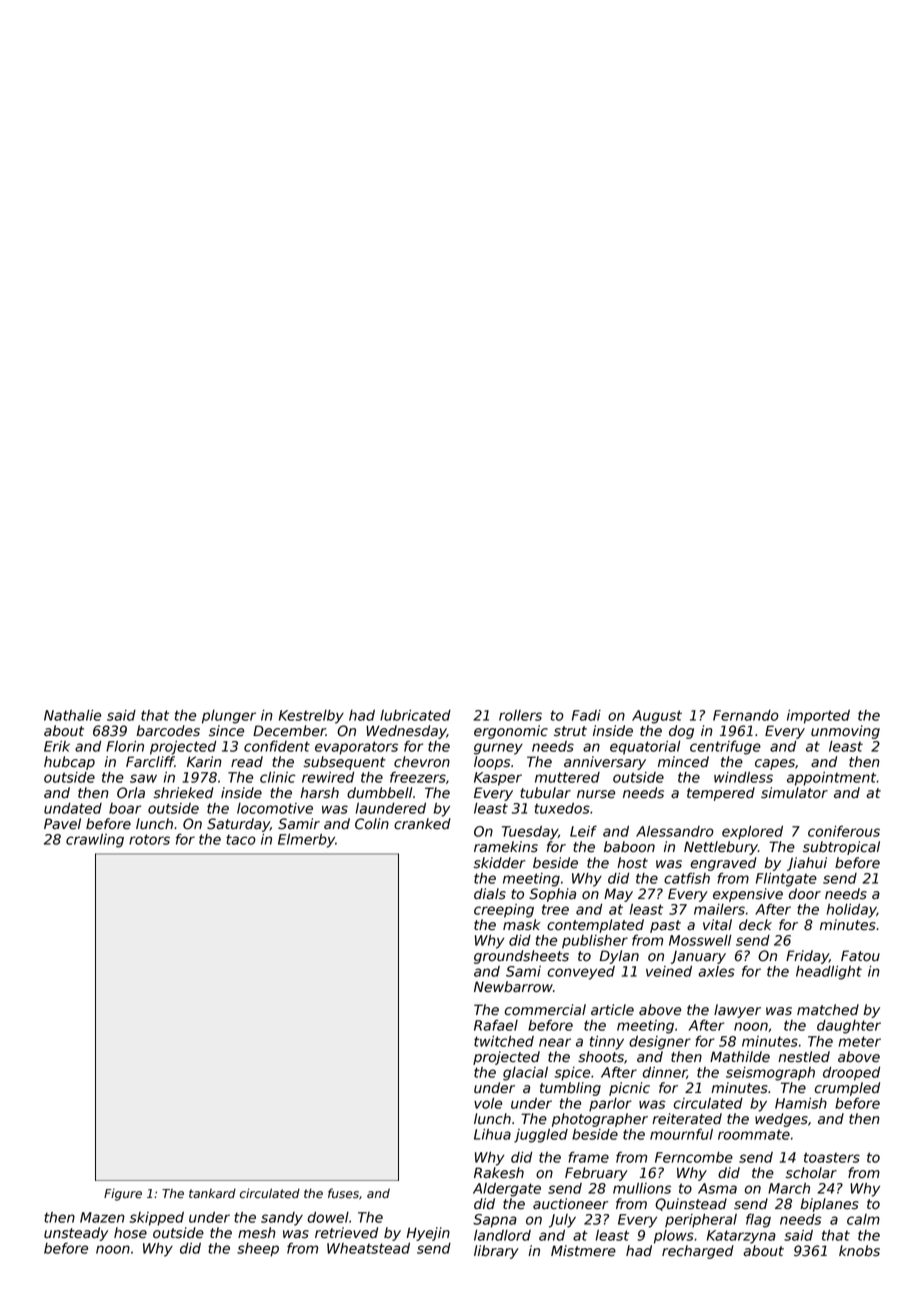 The width and height of the document is (924, 1308). What do you see at coordinates (513, 987) in the document?
I see `Newbarrow` at bounding box center [513, 987].
